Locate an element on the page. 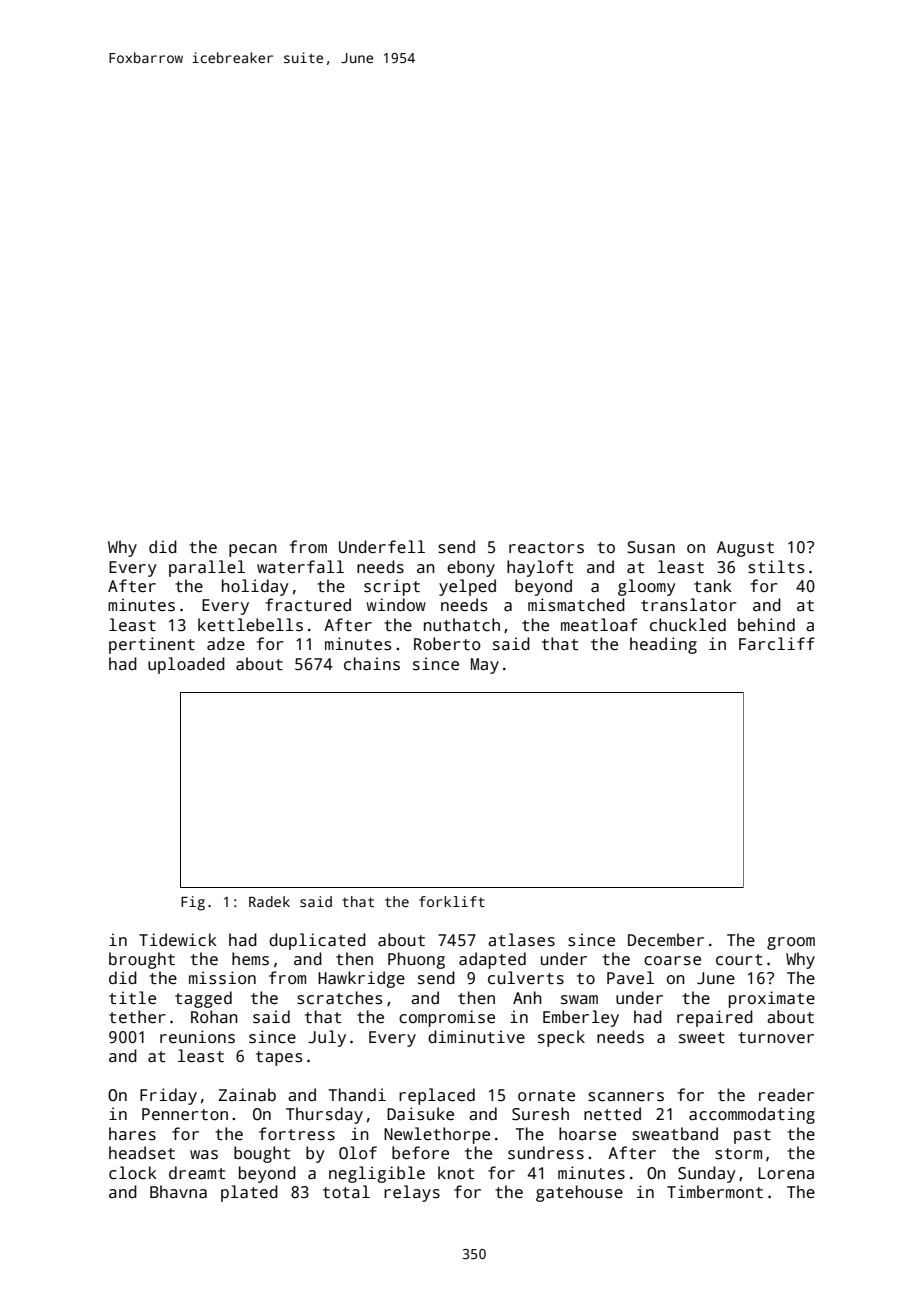  pecan is located at coordinates (253, 550).
